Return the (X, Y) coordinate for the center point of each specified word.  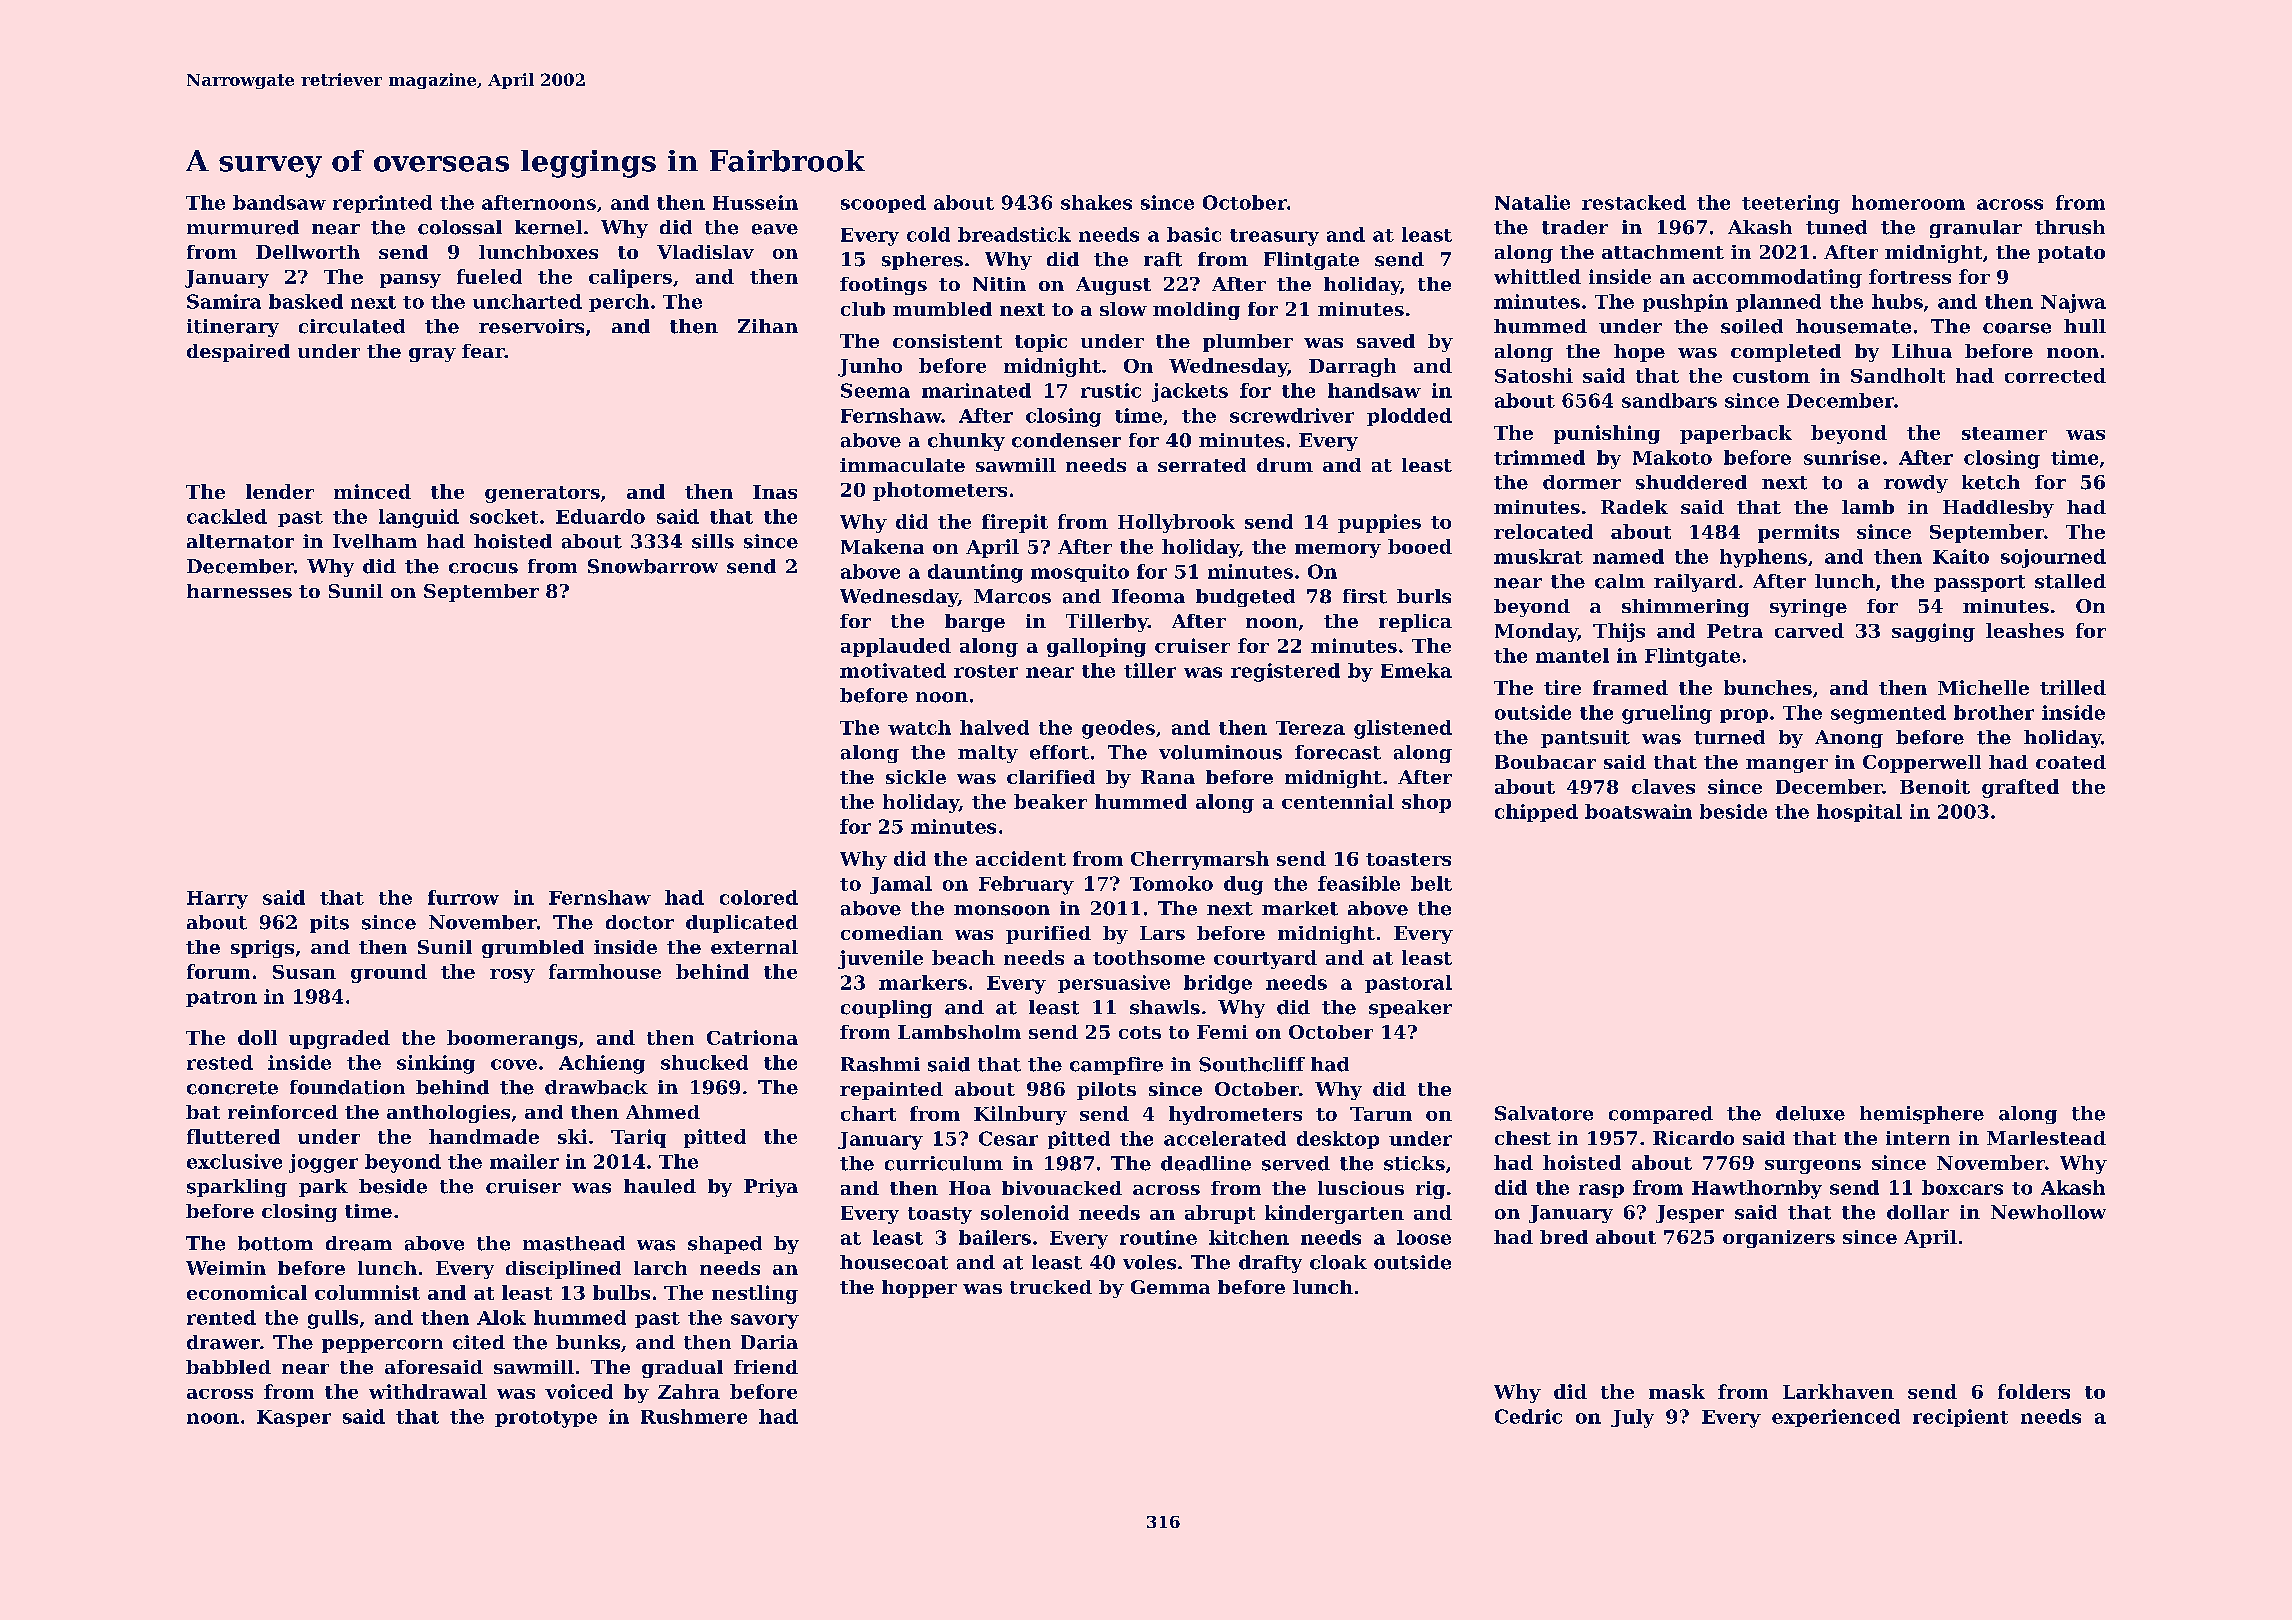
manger (1787, 766)
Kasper (294, 1418)
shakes (1096, 202)
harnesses (239, 591)
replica (1415, 623)
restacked (1634, 202)
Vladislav (705, 252)
